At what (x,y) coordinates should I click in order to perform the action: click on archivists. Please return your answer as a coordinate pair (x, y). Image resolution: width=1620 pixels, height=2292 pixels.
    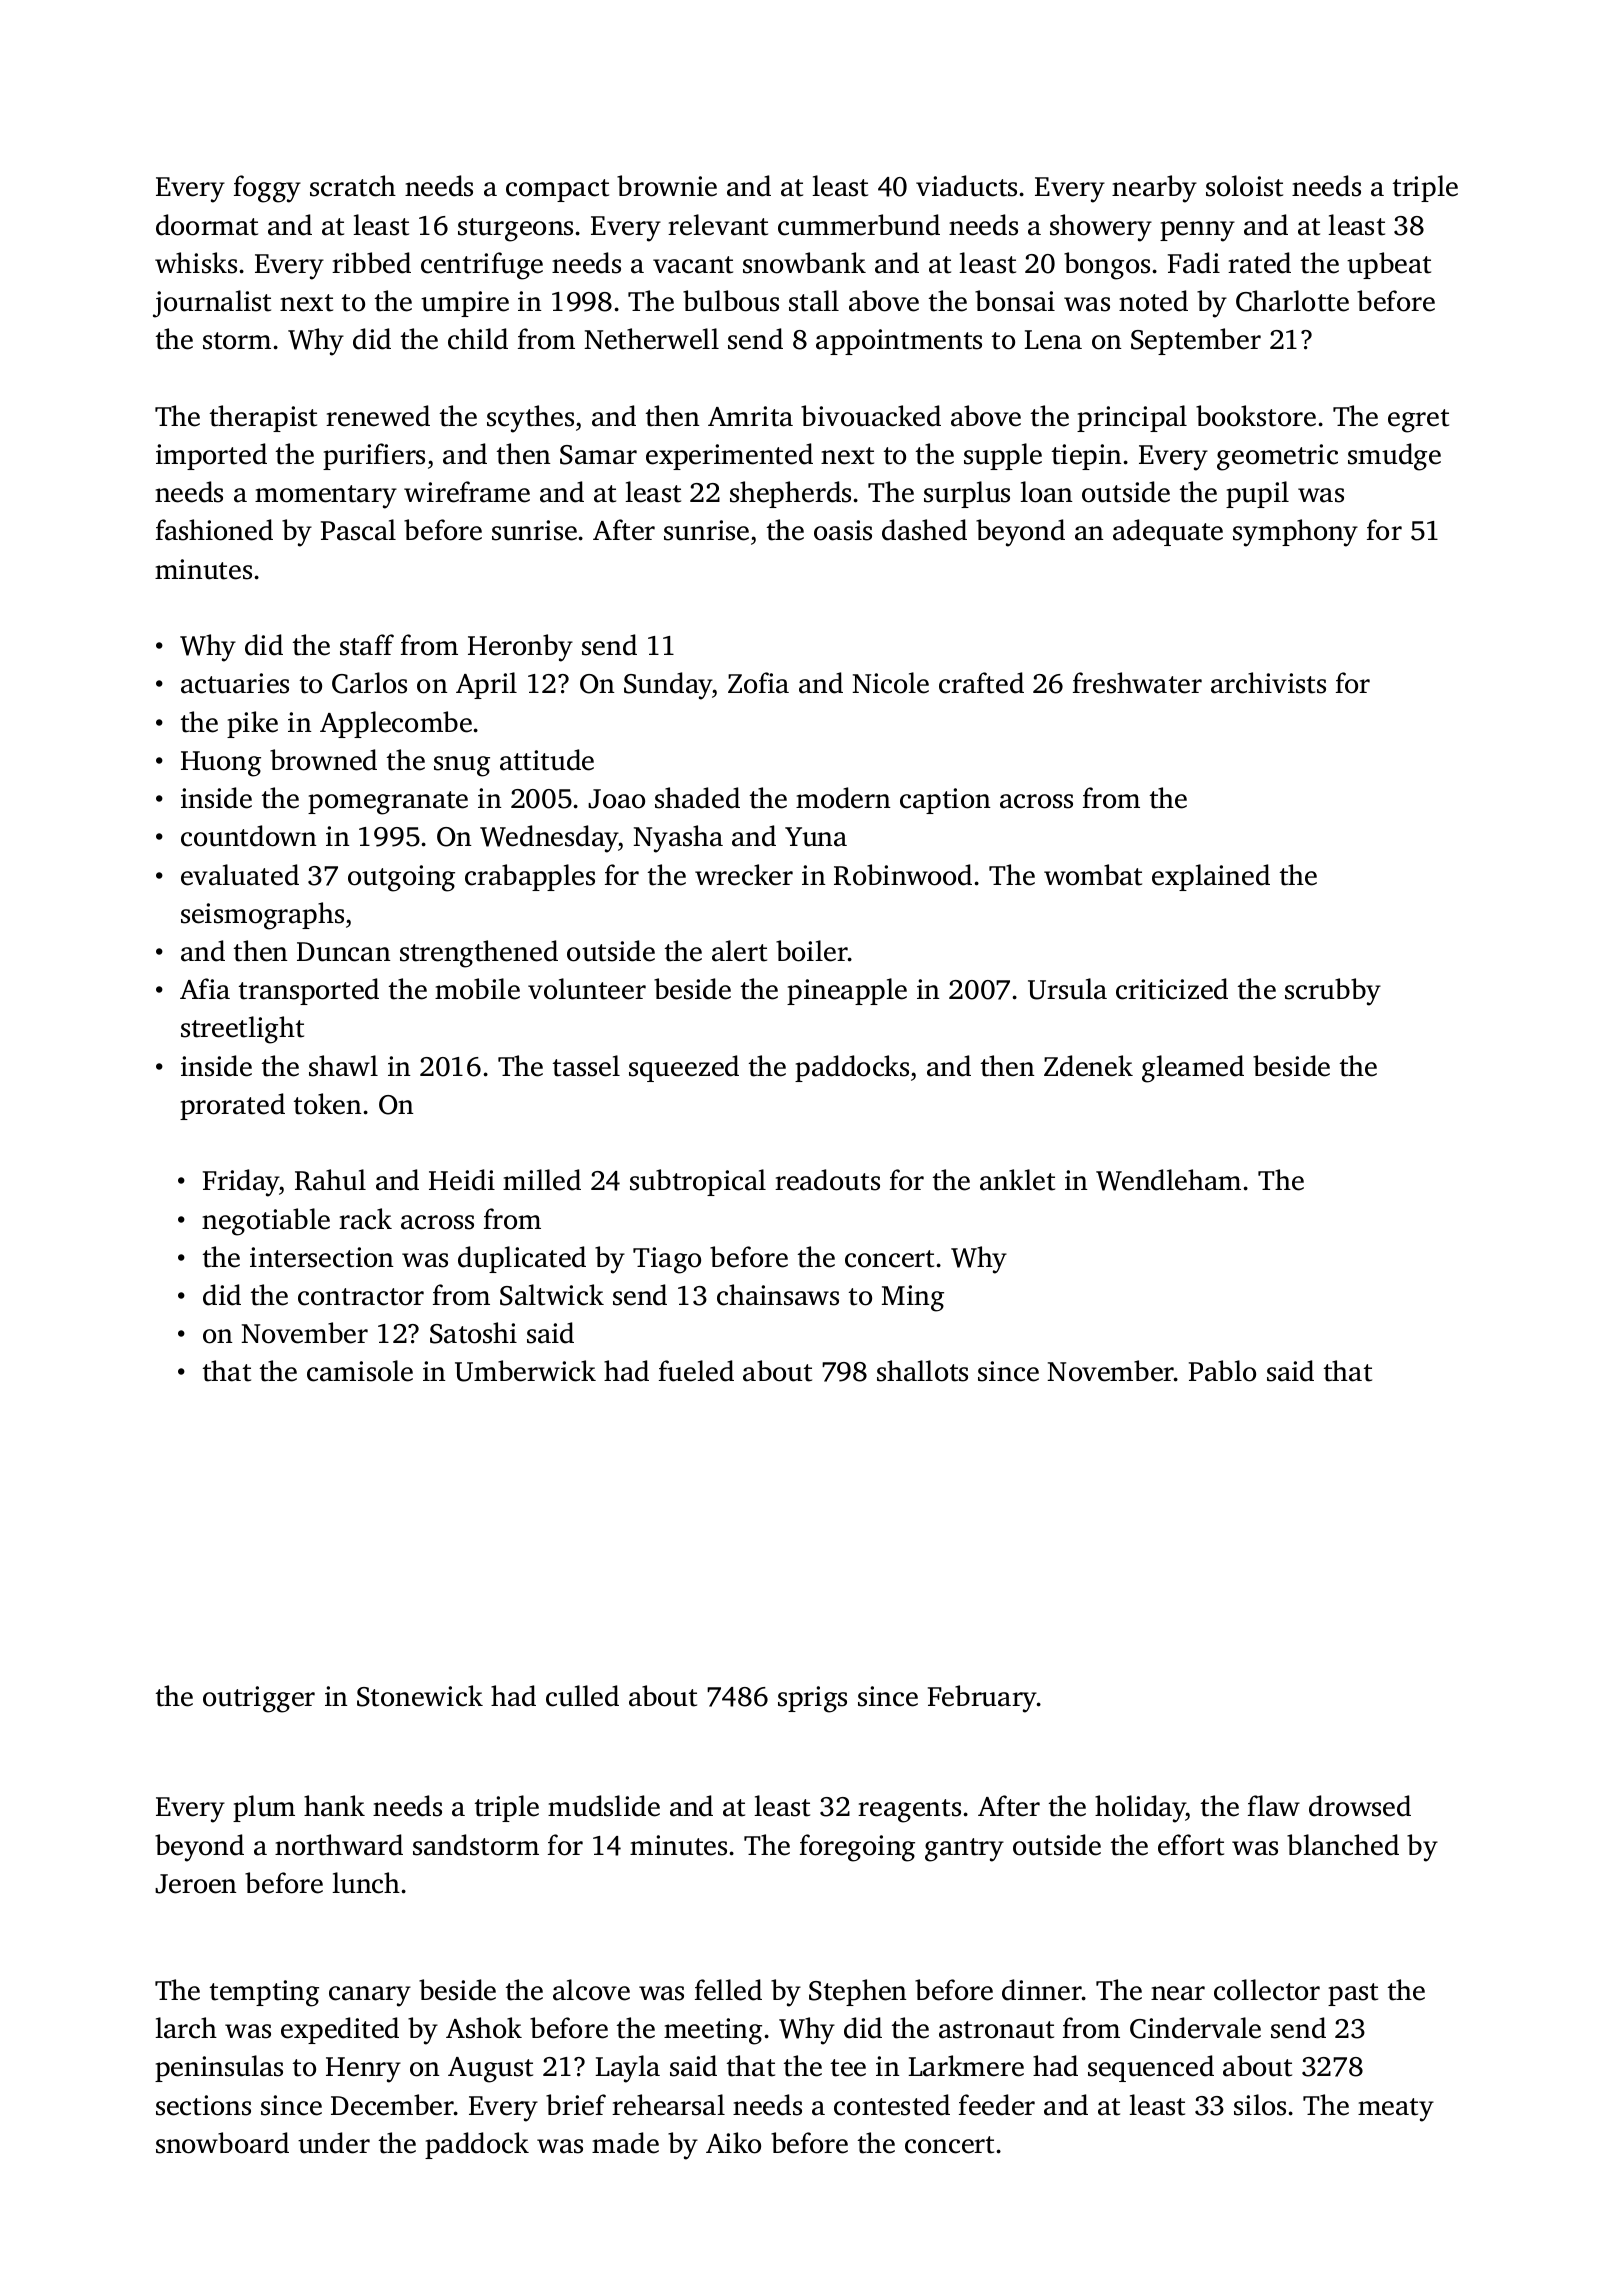
    Looking at the image, I should click on (1268, 683).
